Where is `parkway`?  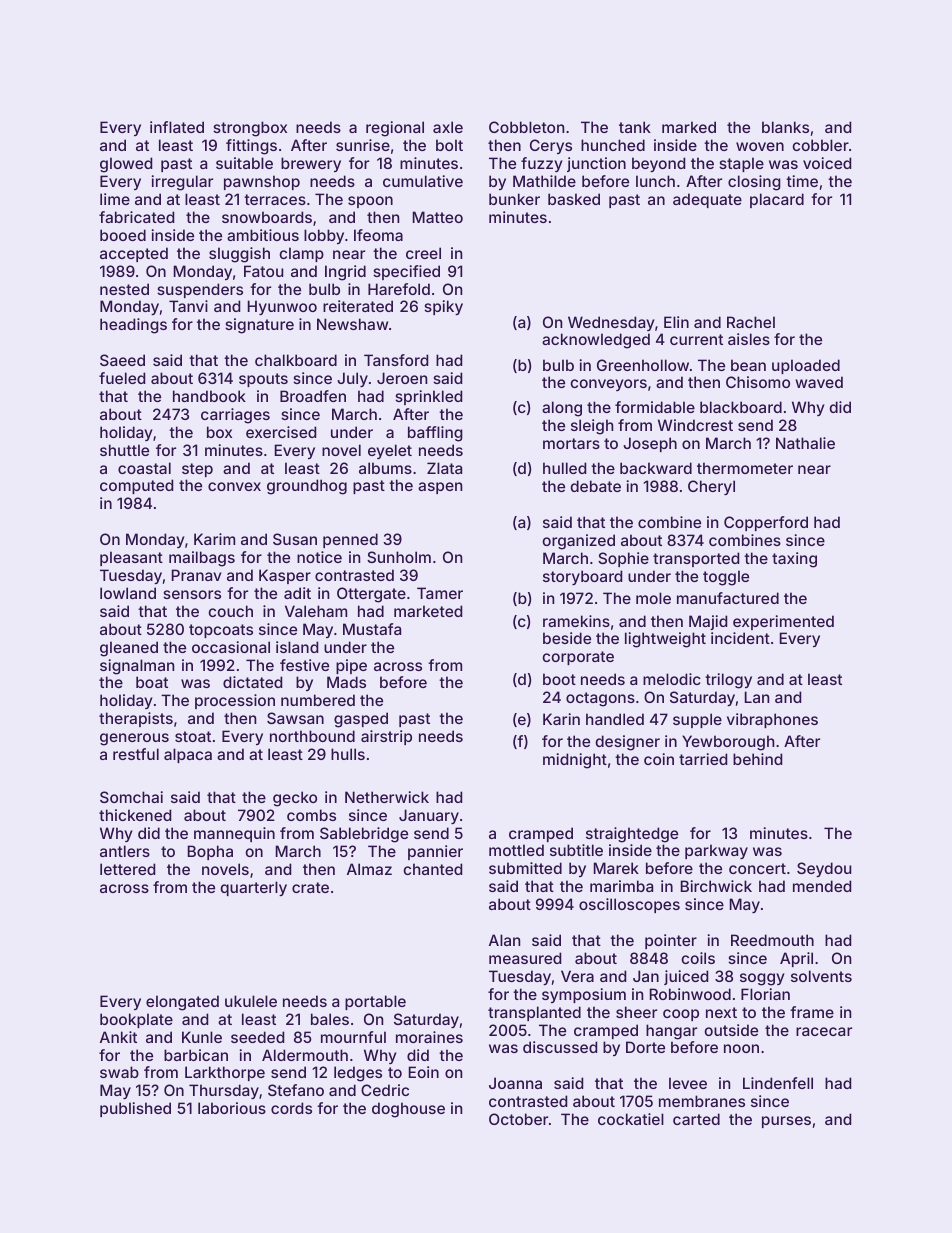 parkway is located at coordinates (716, 851).
